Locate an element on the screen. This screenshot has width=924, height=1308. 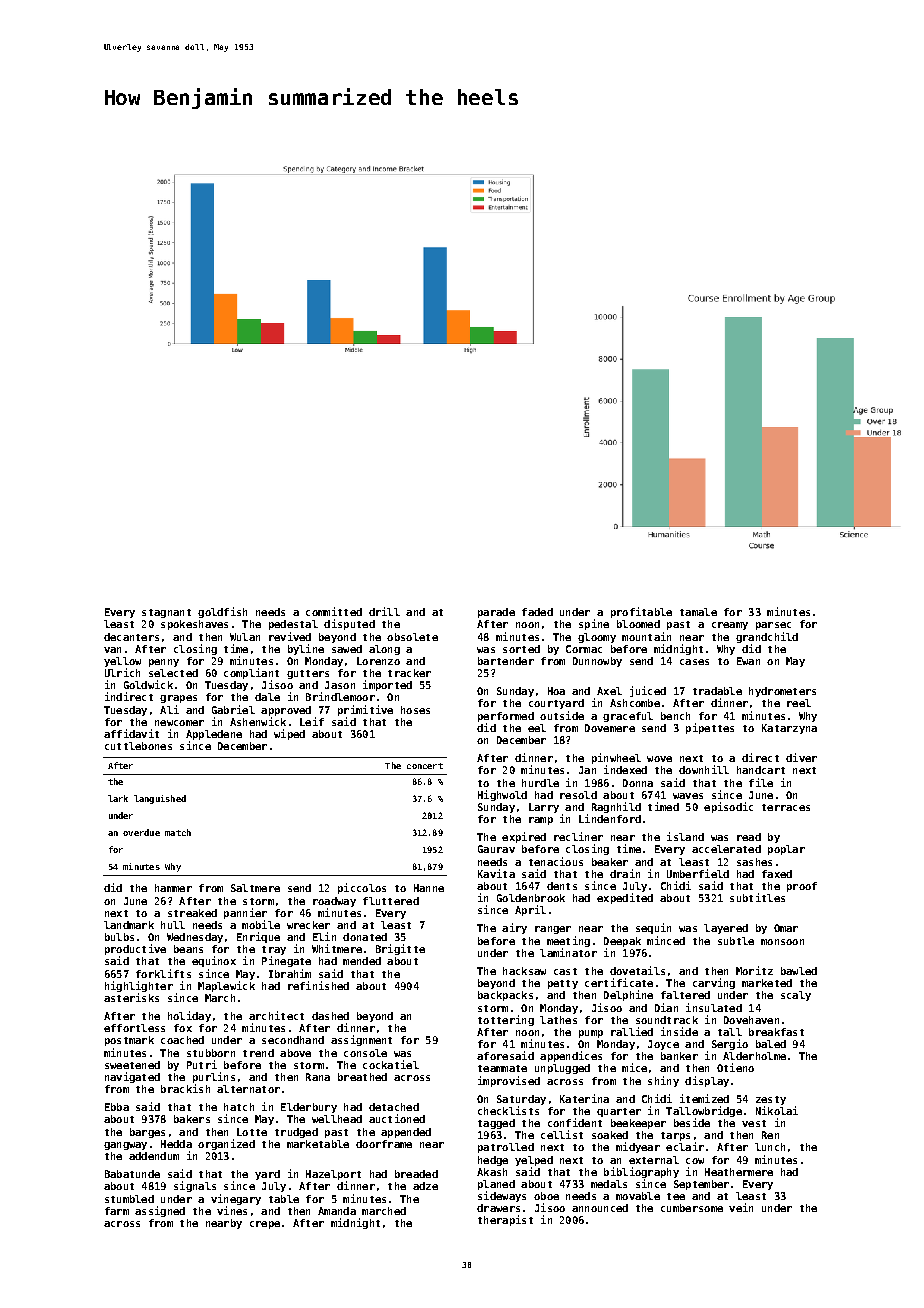
performed is located at coordinates (506, 717).
